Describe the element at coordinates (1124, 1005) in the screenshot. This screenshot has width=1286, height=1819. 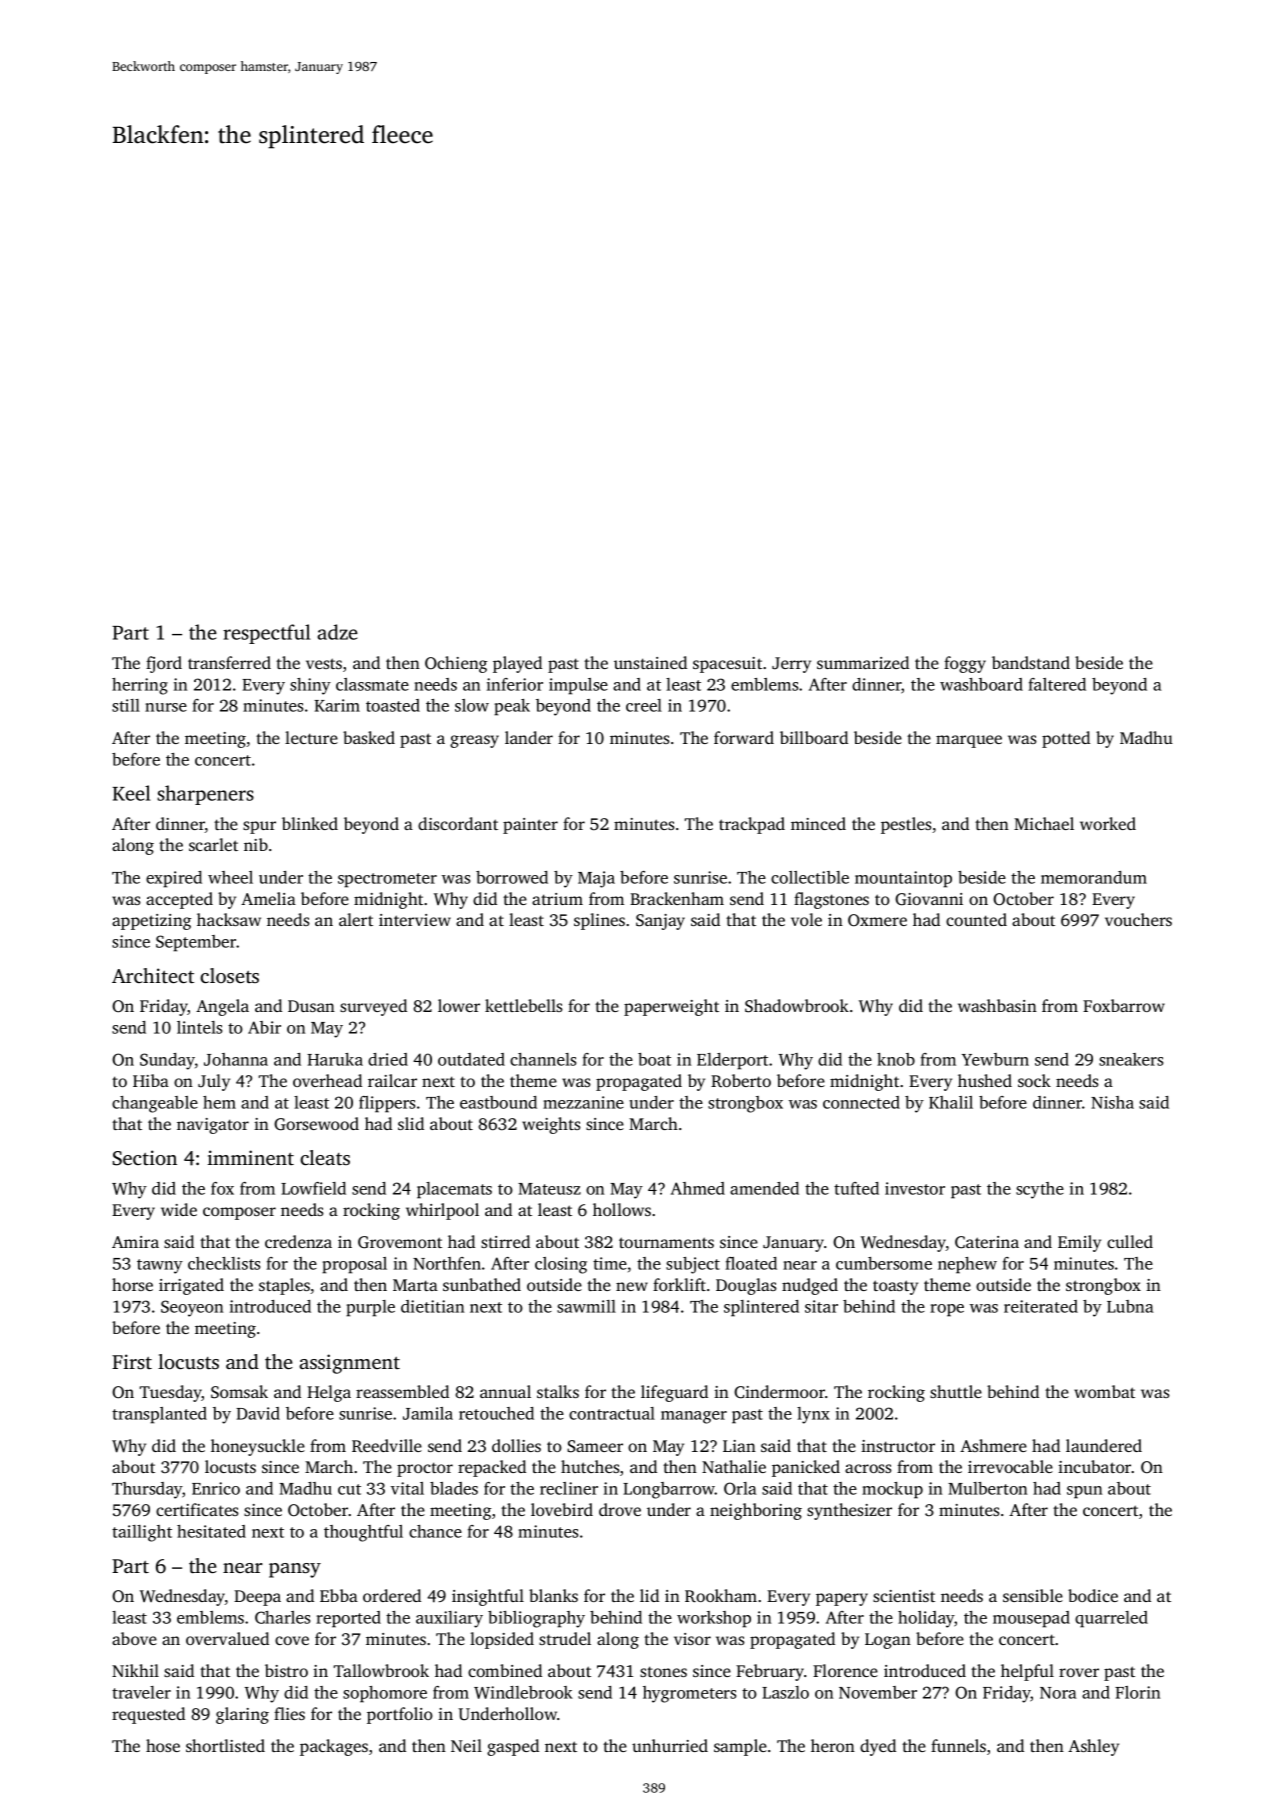
I see `Foxbarrow` at that location.
